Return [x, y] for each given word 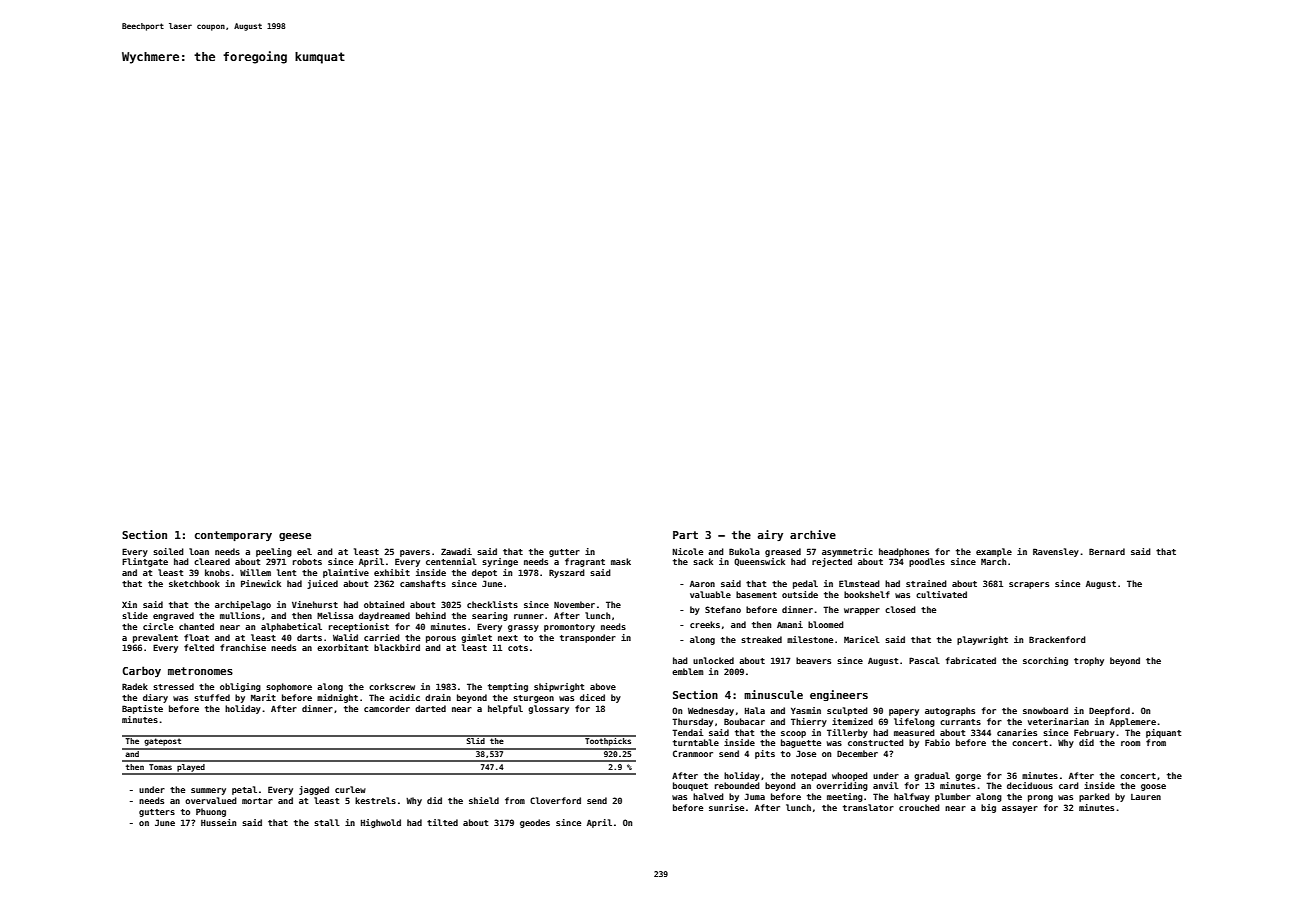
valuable [710, 594]
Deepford [1109, 711]
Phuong [211, 812]
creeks [705, 624]
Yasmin [806, 710]
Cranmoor [693, 753]
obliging [240, 687]
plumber [953, 797]
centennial [451, 561]
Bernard [1107, 551]
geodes [535, 823]
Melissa [335, 615]
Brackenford [1057, 639]
